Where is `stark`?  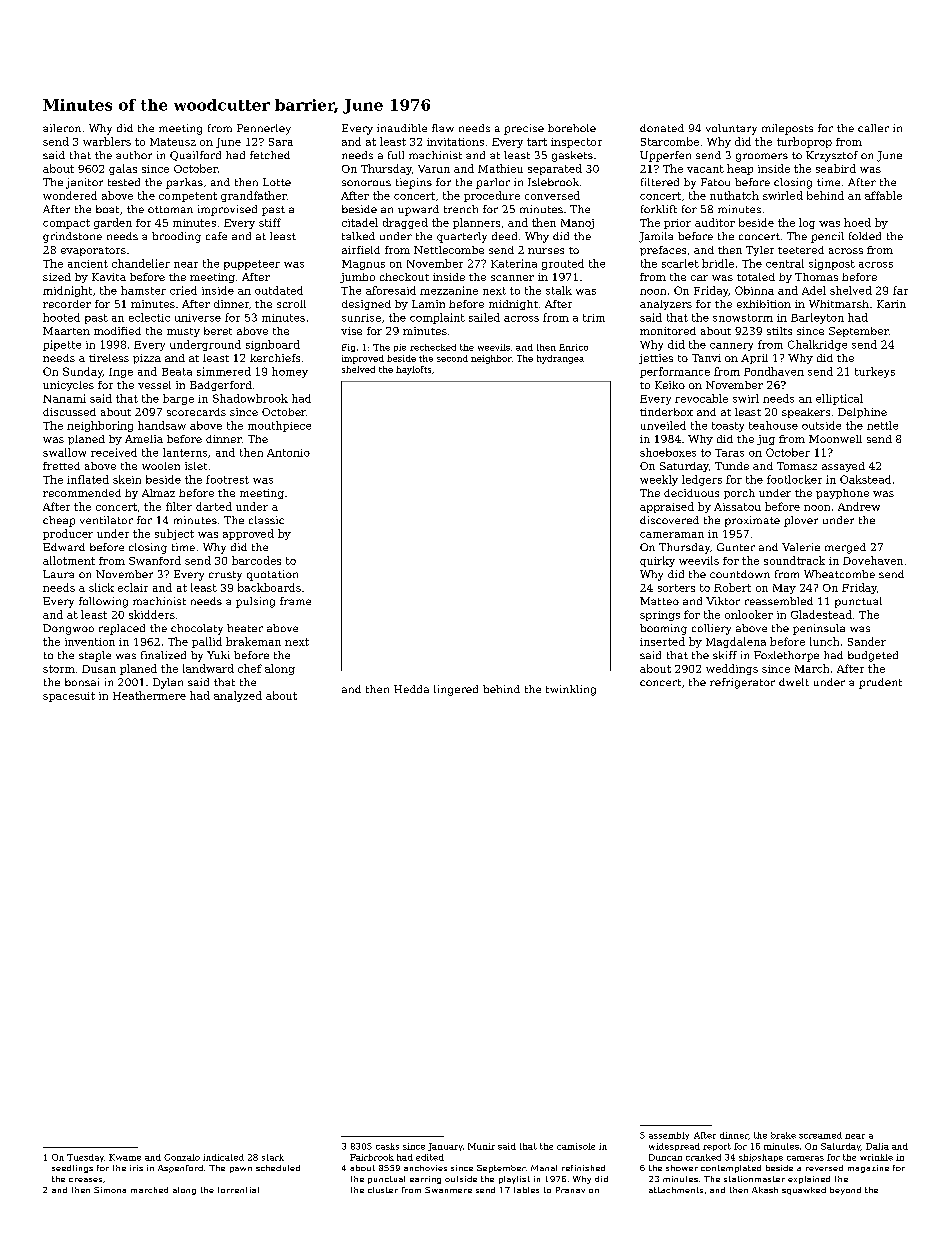 stark is located at coordinates (273, 1157).
